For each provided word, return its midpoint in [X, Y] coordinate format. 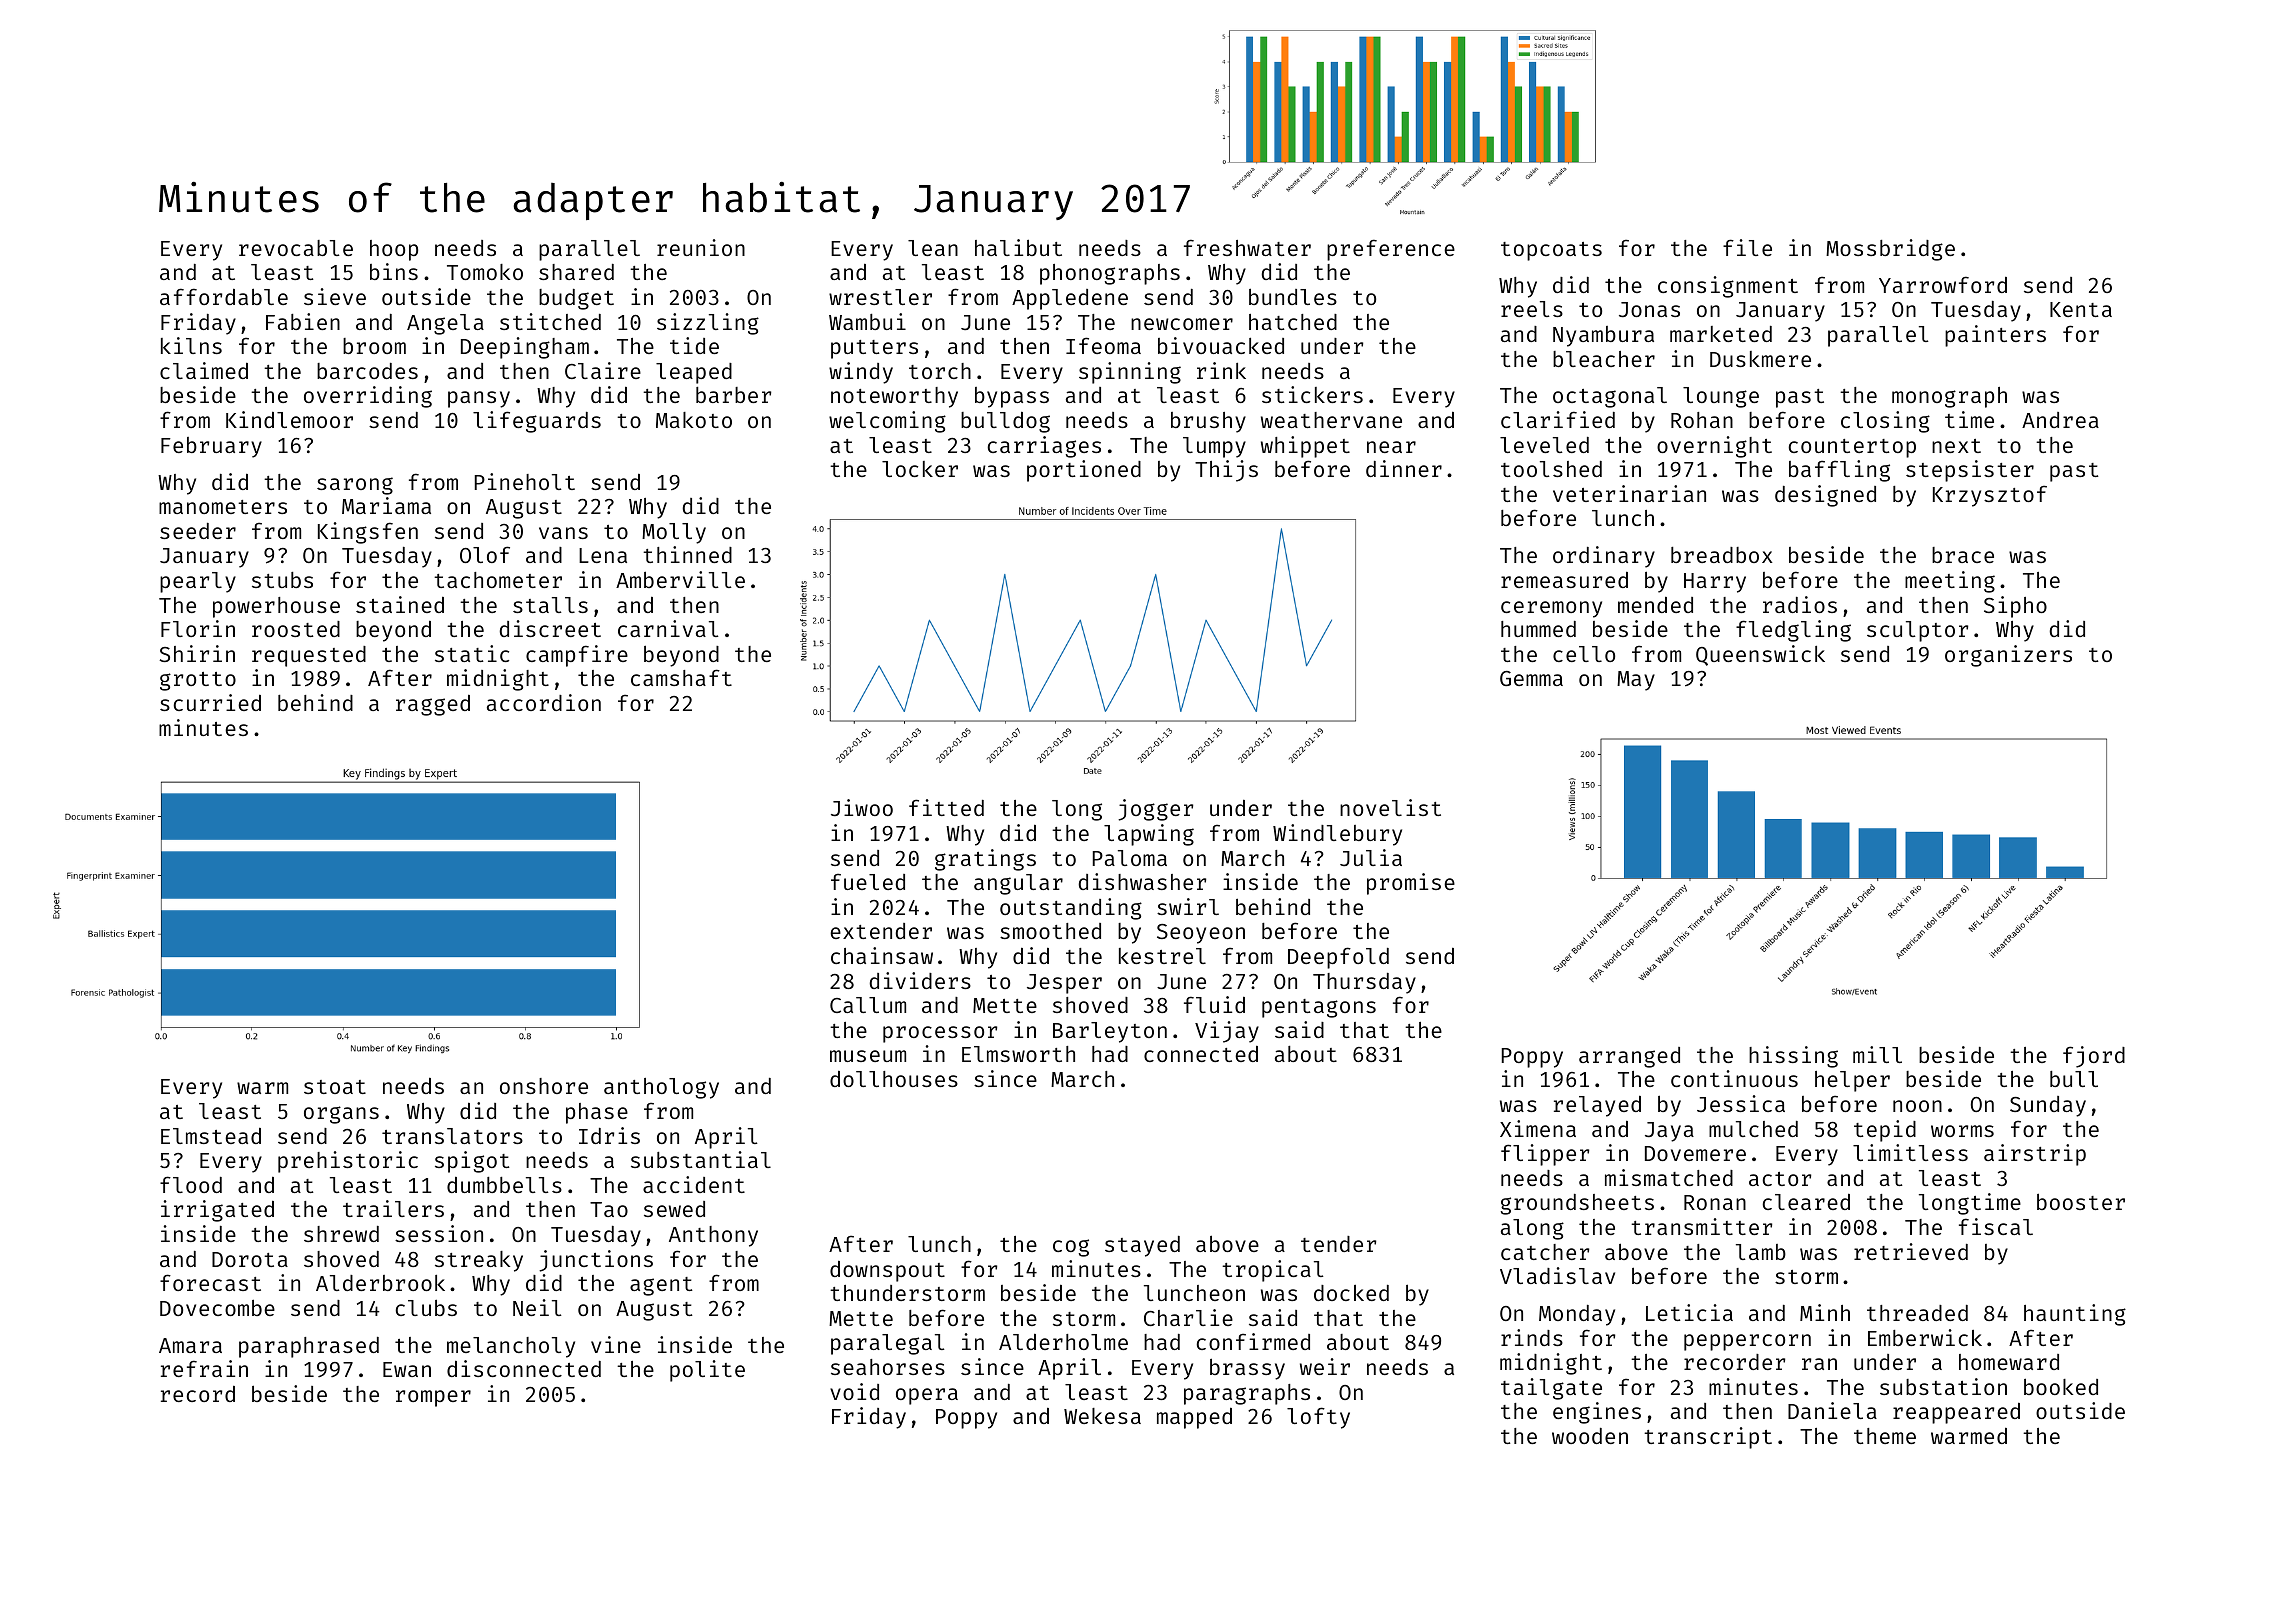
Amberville [680, 579]
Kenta [2081, 309]
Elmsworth [1018, 1054]
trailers [393, 1208]
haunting [2075, 1315]
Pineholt [525, 481]
